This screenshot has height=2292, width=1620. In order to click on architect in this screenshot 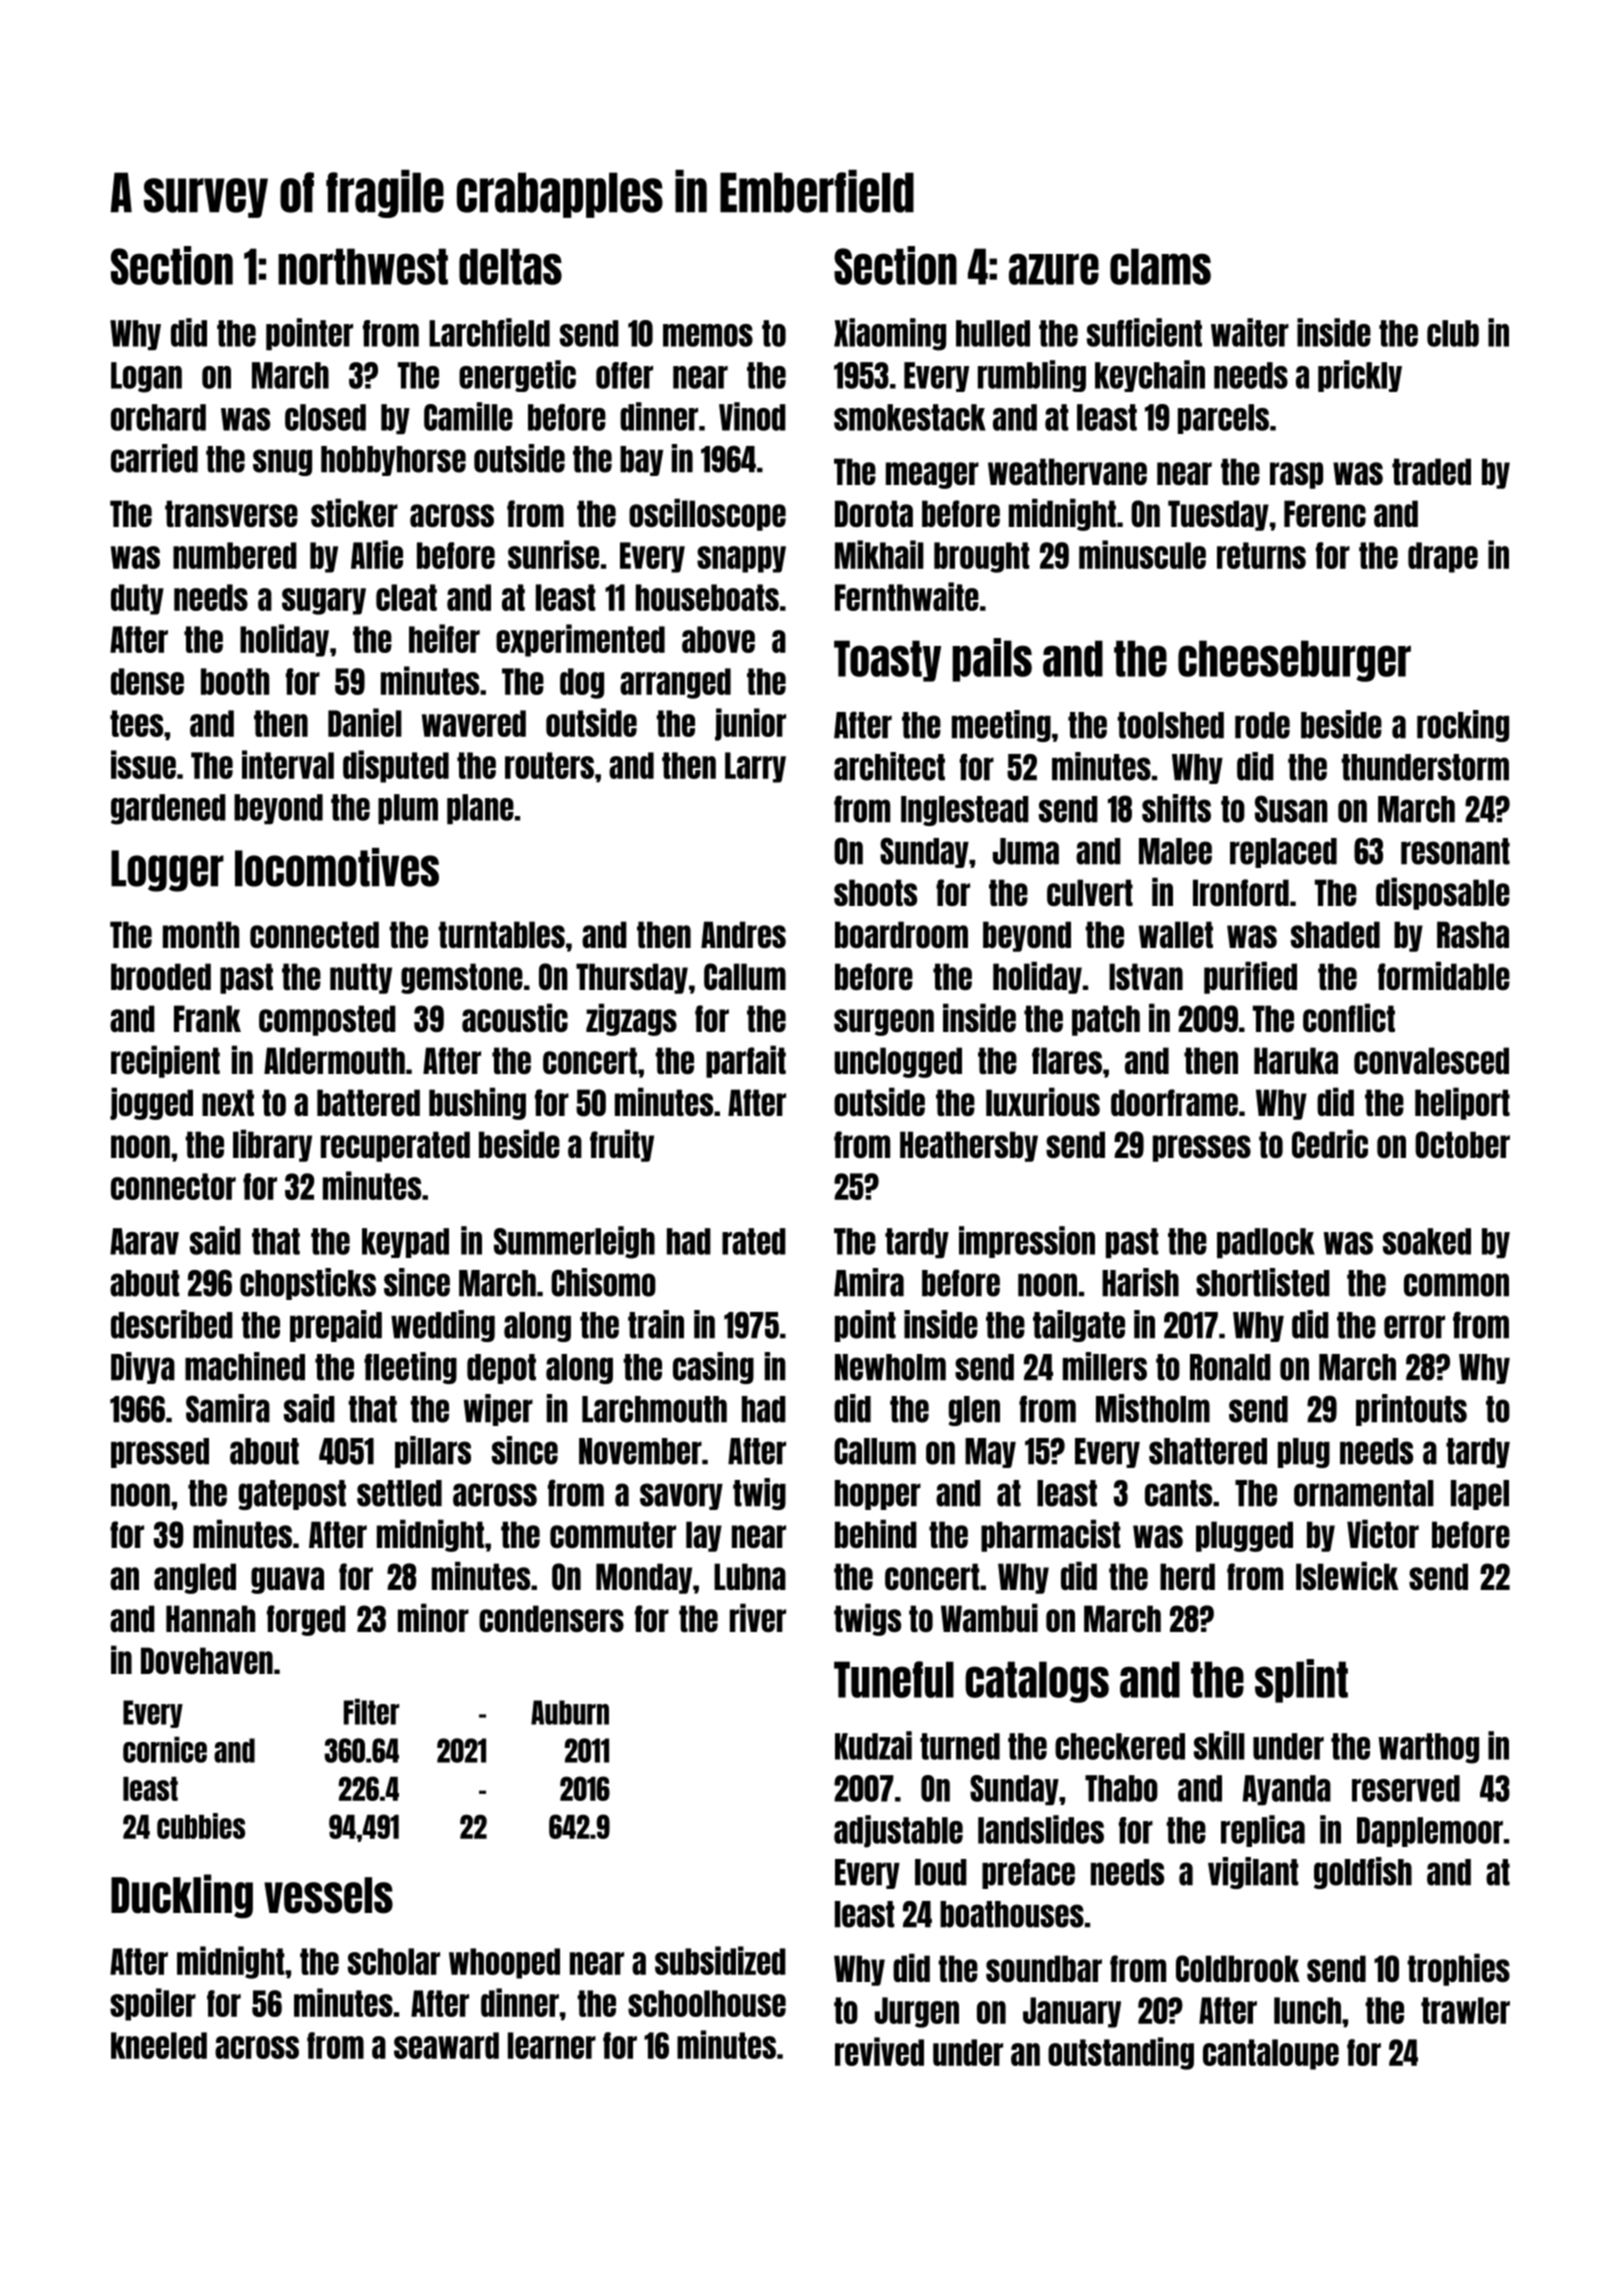, I will do `click(889, 766)`.
